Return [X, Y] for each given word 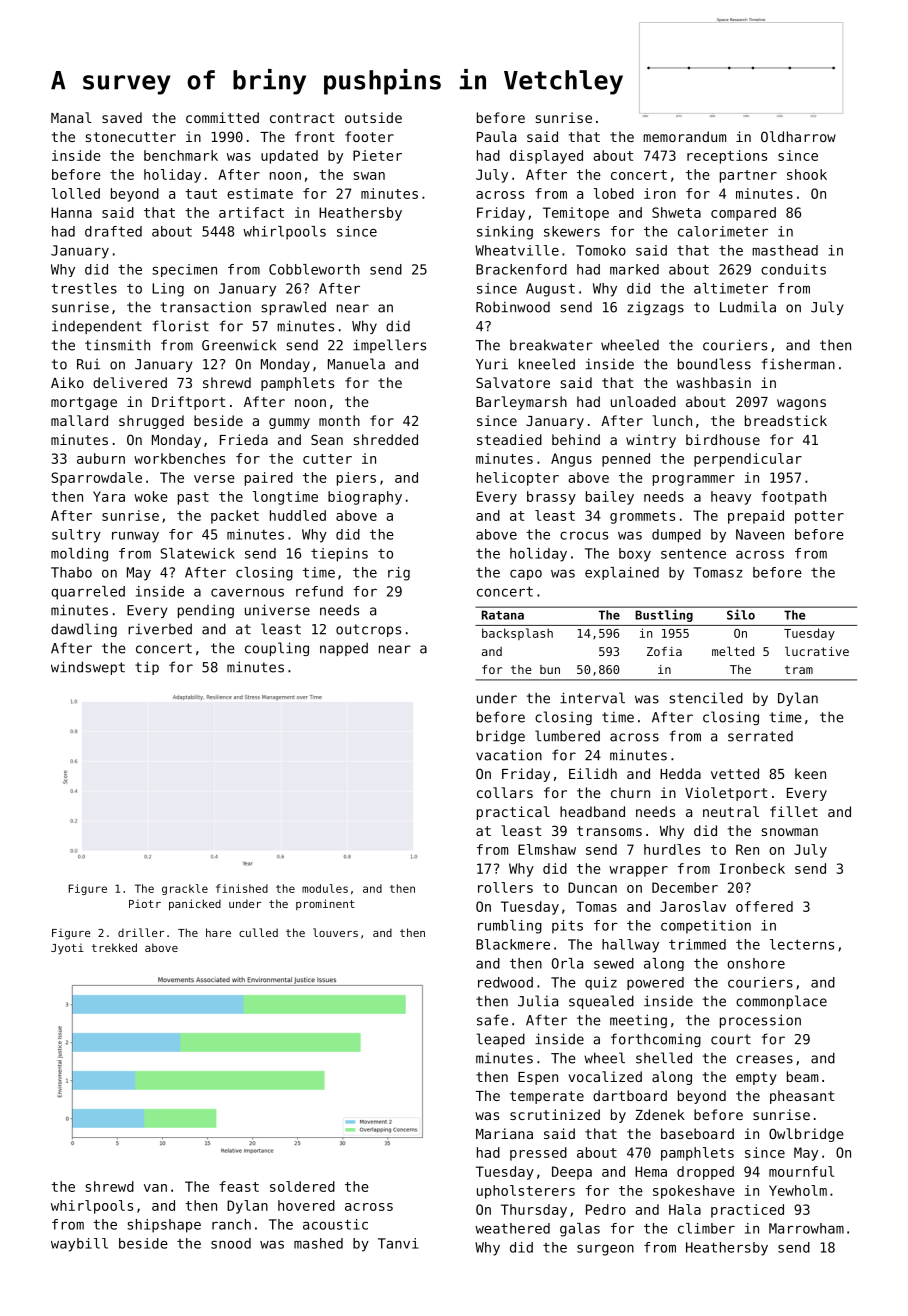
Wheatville [517, 250]
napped [344, 649]
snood [231, 1243]
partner [748, 176]
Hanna [71, 212]
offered [764, 906]
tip [147, 668]
